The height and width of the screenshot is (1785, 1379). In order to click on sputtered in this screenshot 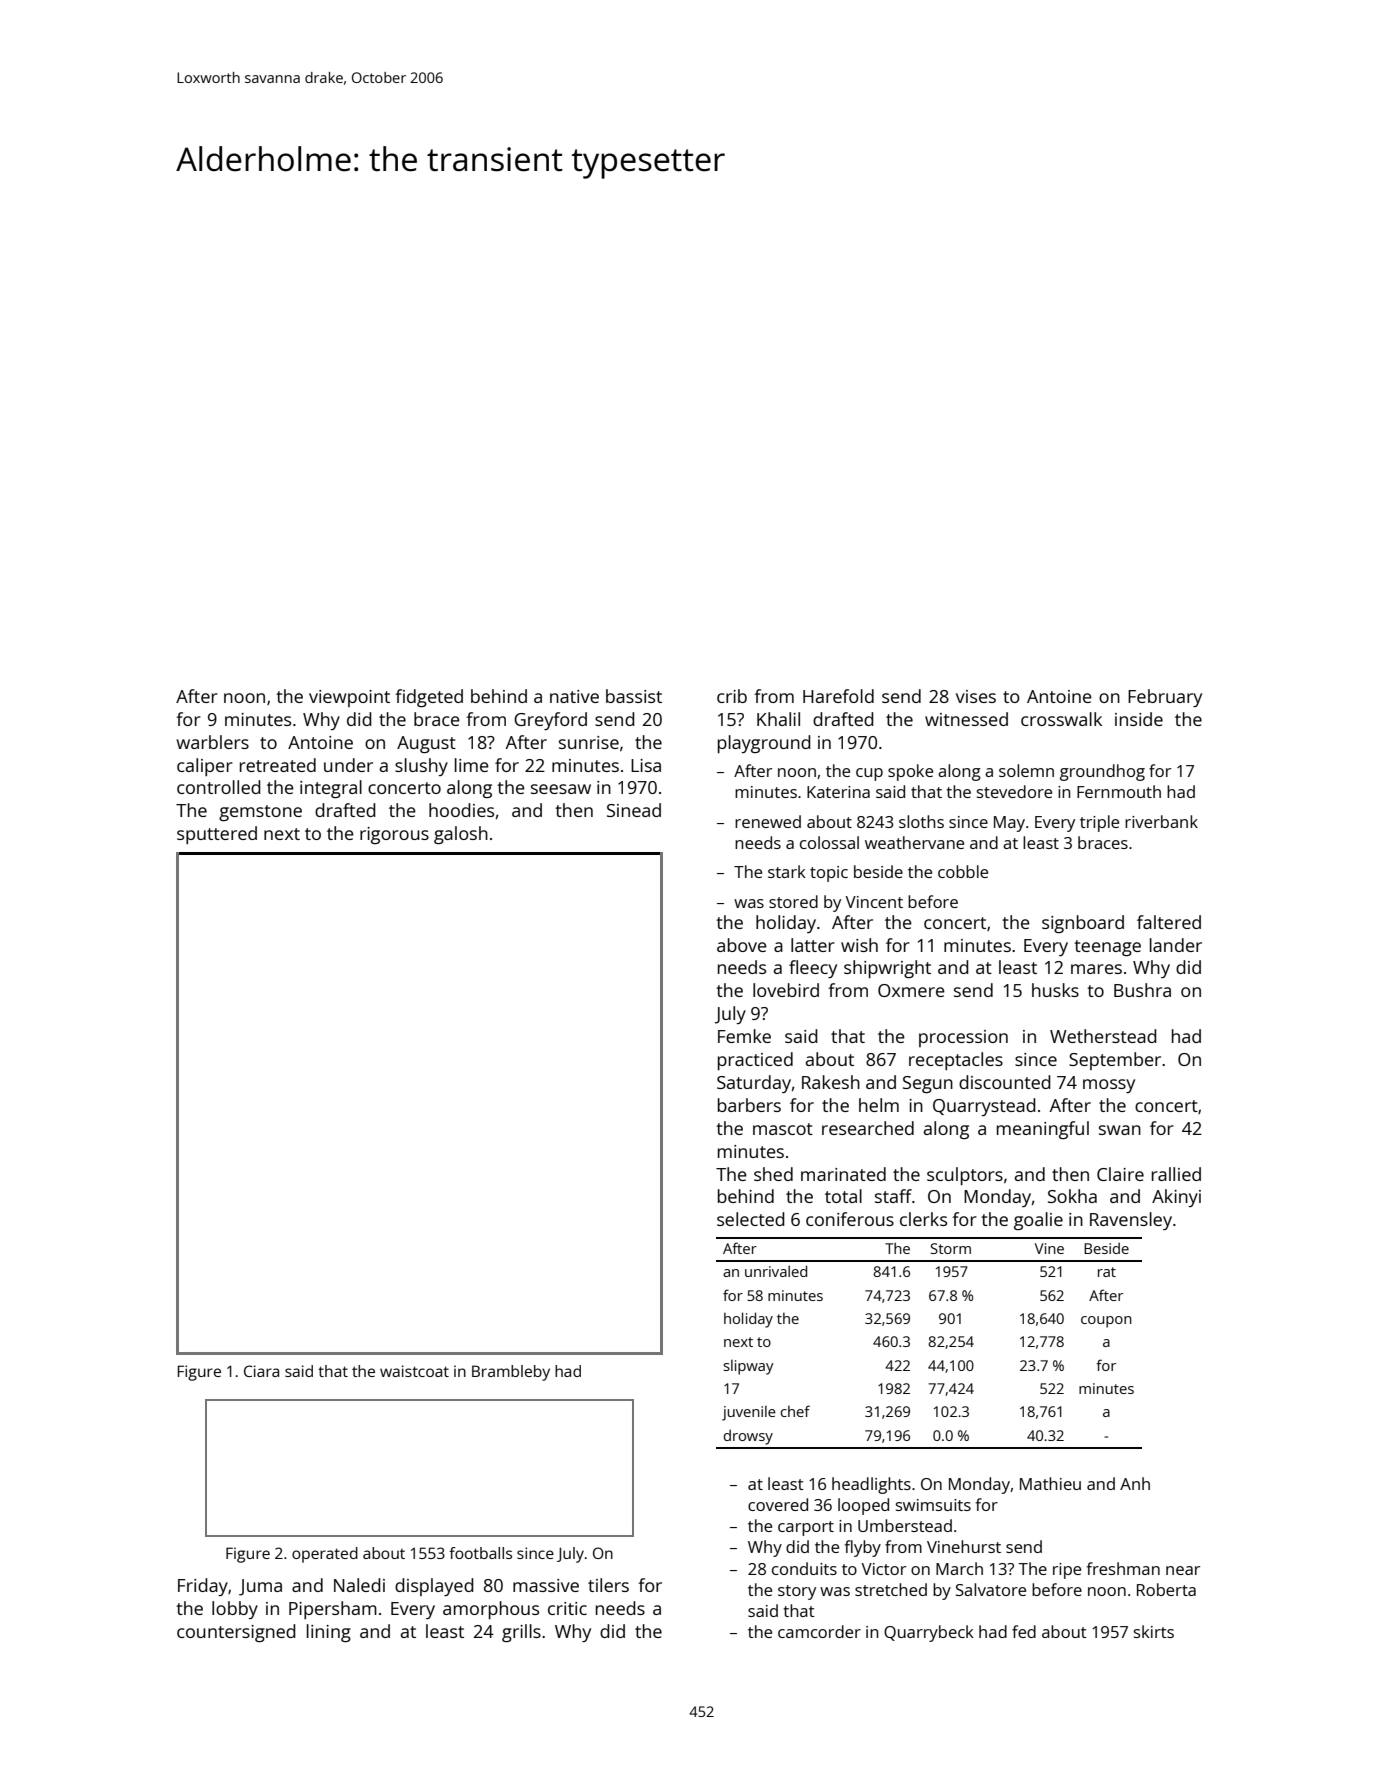, I will do `click(217, 835)`.
